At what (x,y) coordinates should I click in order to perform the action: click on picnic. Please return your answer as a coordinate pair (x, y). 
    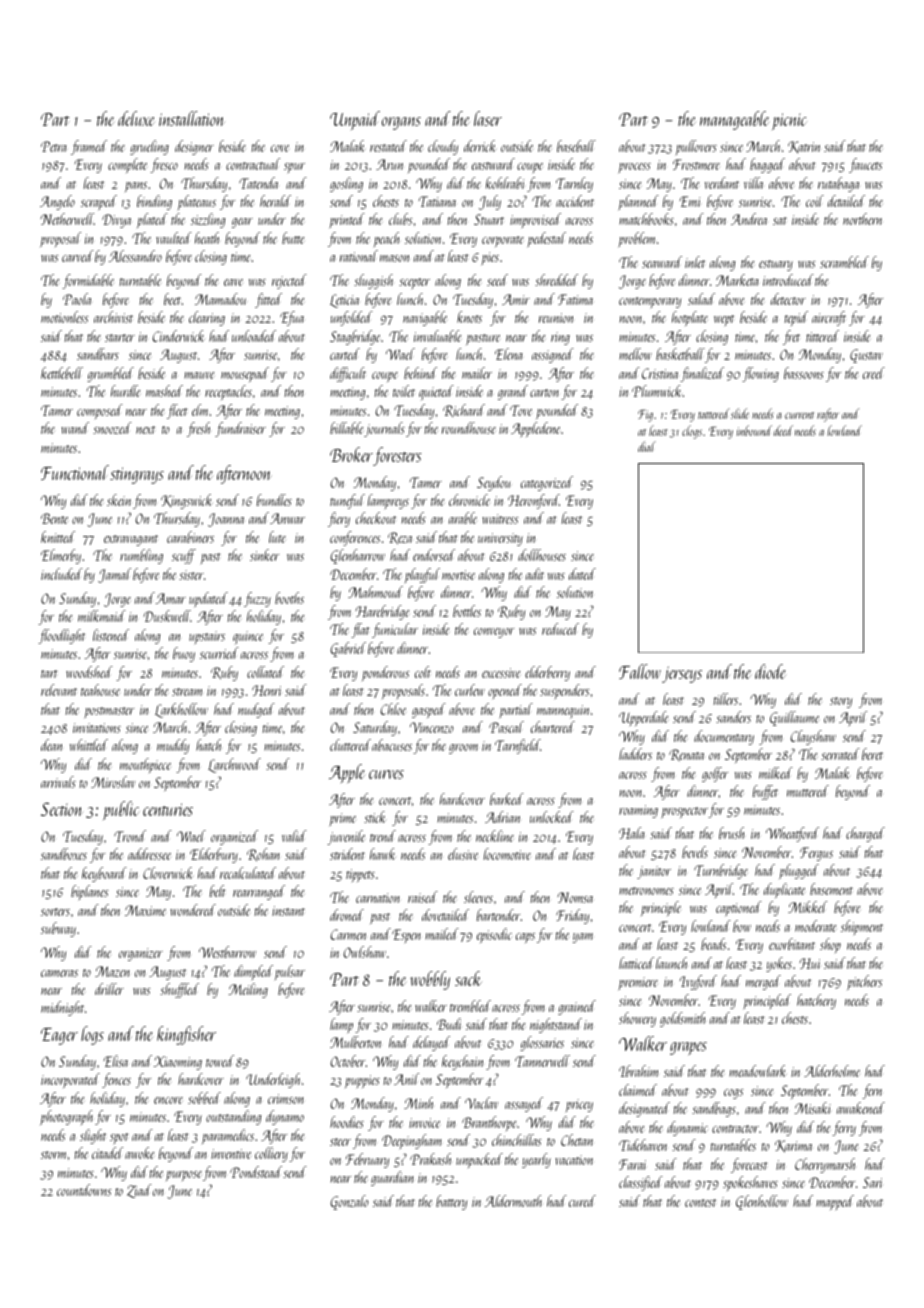
    Looking at the image, I should click on (789, 121).
